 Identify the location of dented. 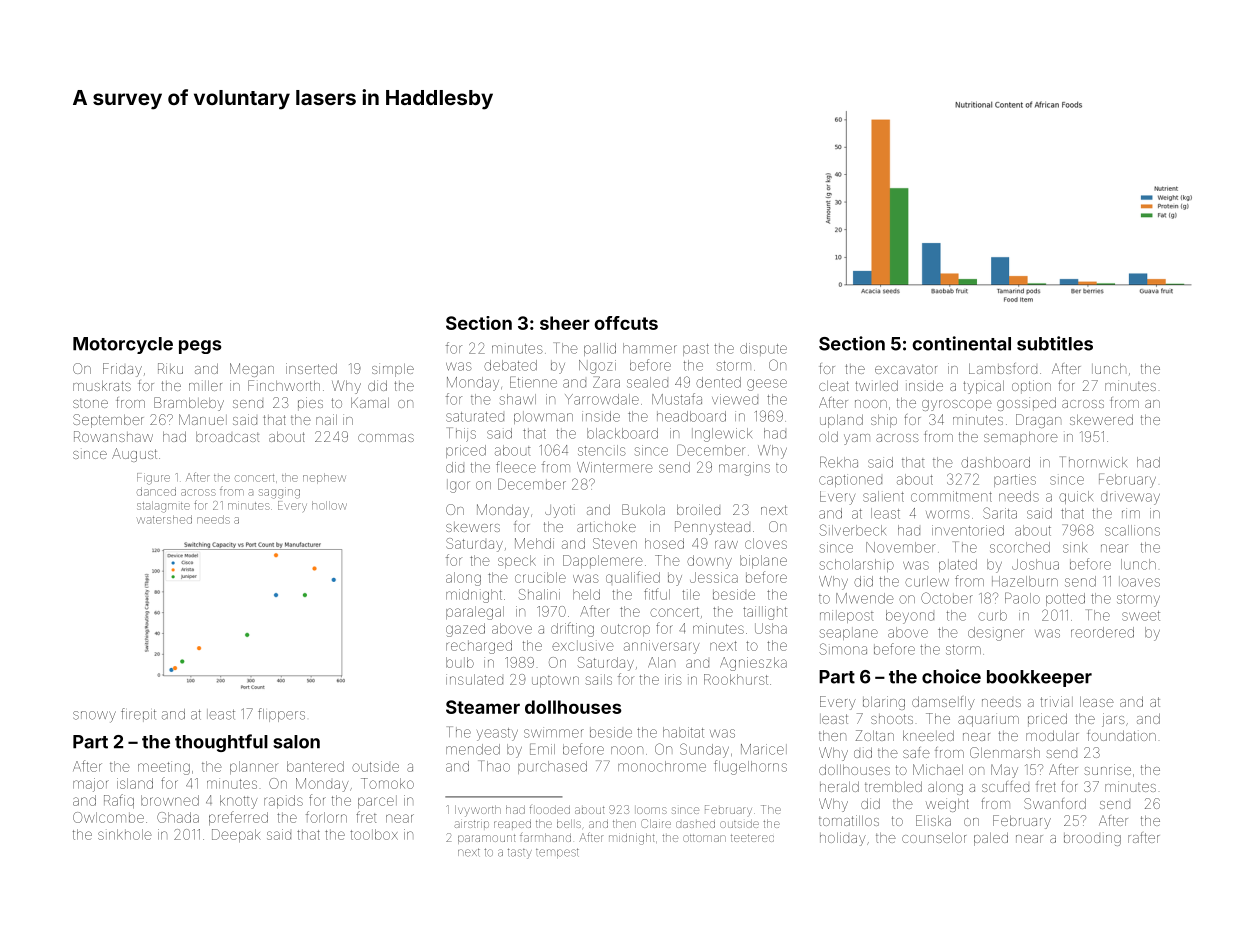
(718, 382).
